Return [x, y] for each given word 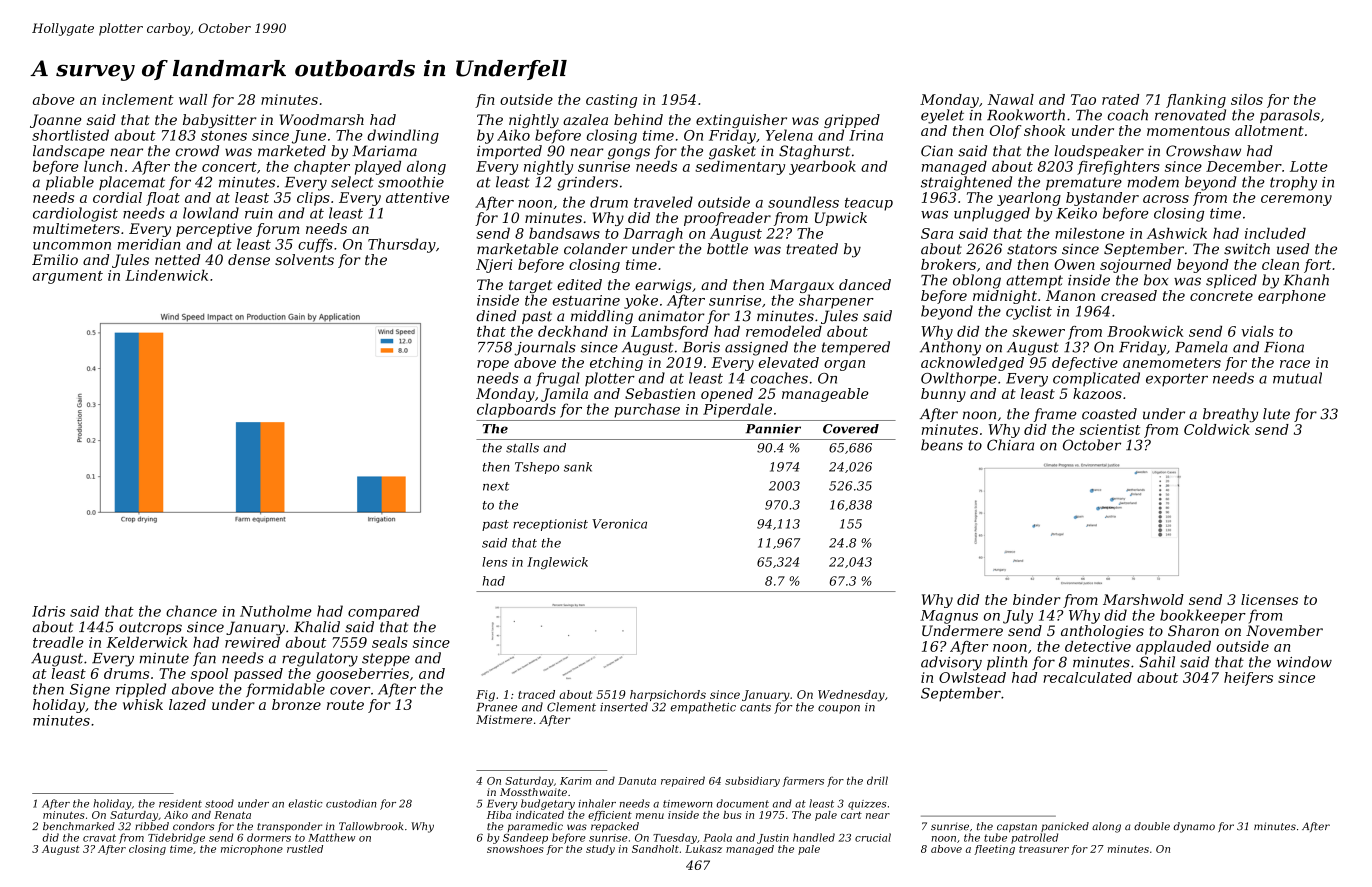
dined [496, 316]
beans [942, 445]
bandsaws [564, 233]
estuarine [586, 300]
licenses [1269, 599]
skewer [1038, 331]
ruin [259, 213]
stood [219, 803]
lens [494, 562]
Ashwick [1177, 233]
